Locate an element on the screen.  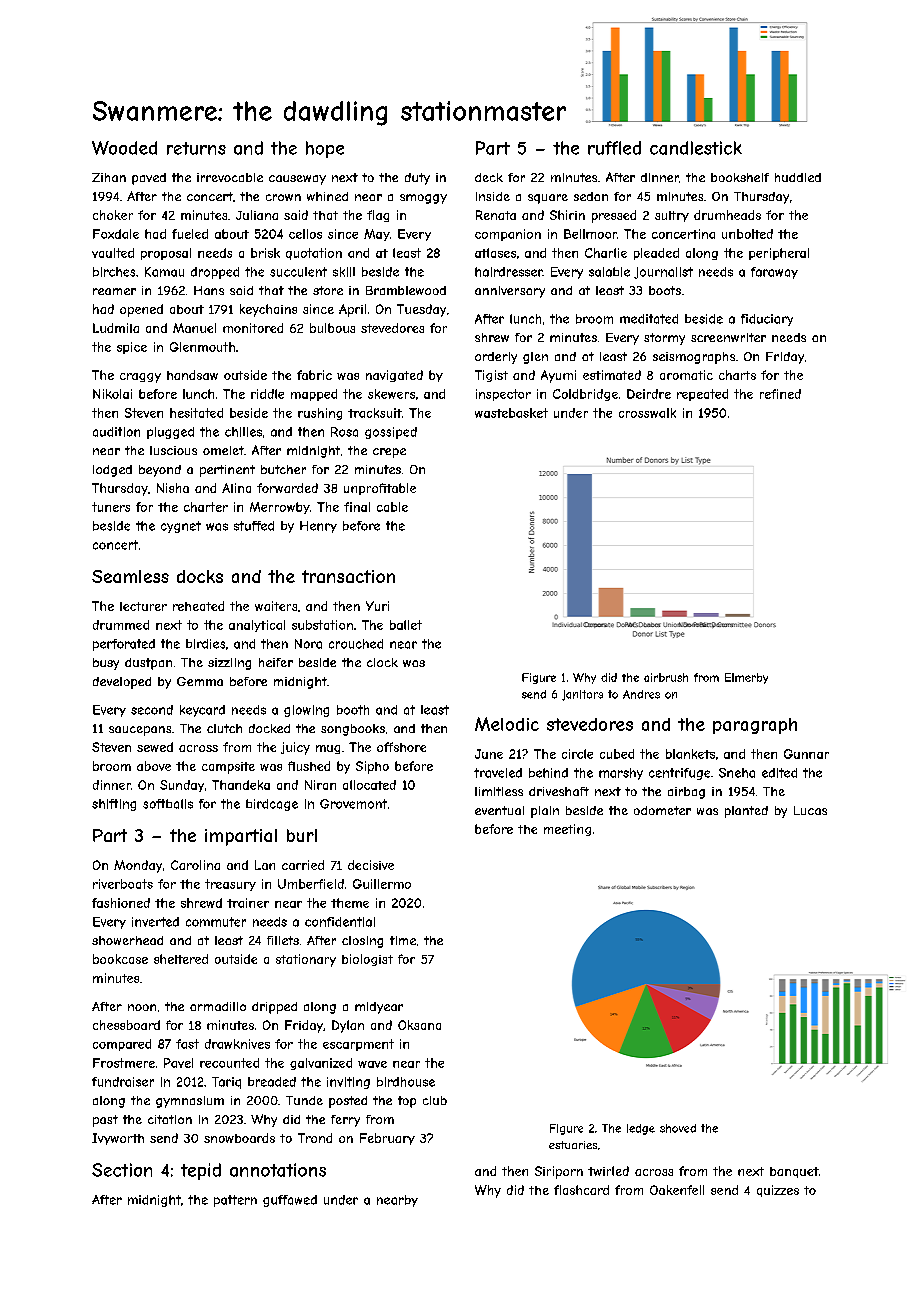
Andres is located at coordinates (641, 694).
